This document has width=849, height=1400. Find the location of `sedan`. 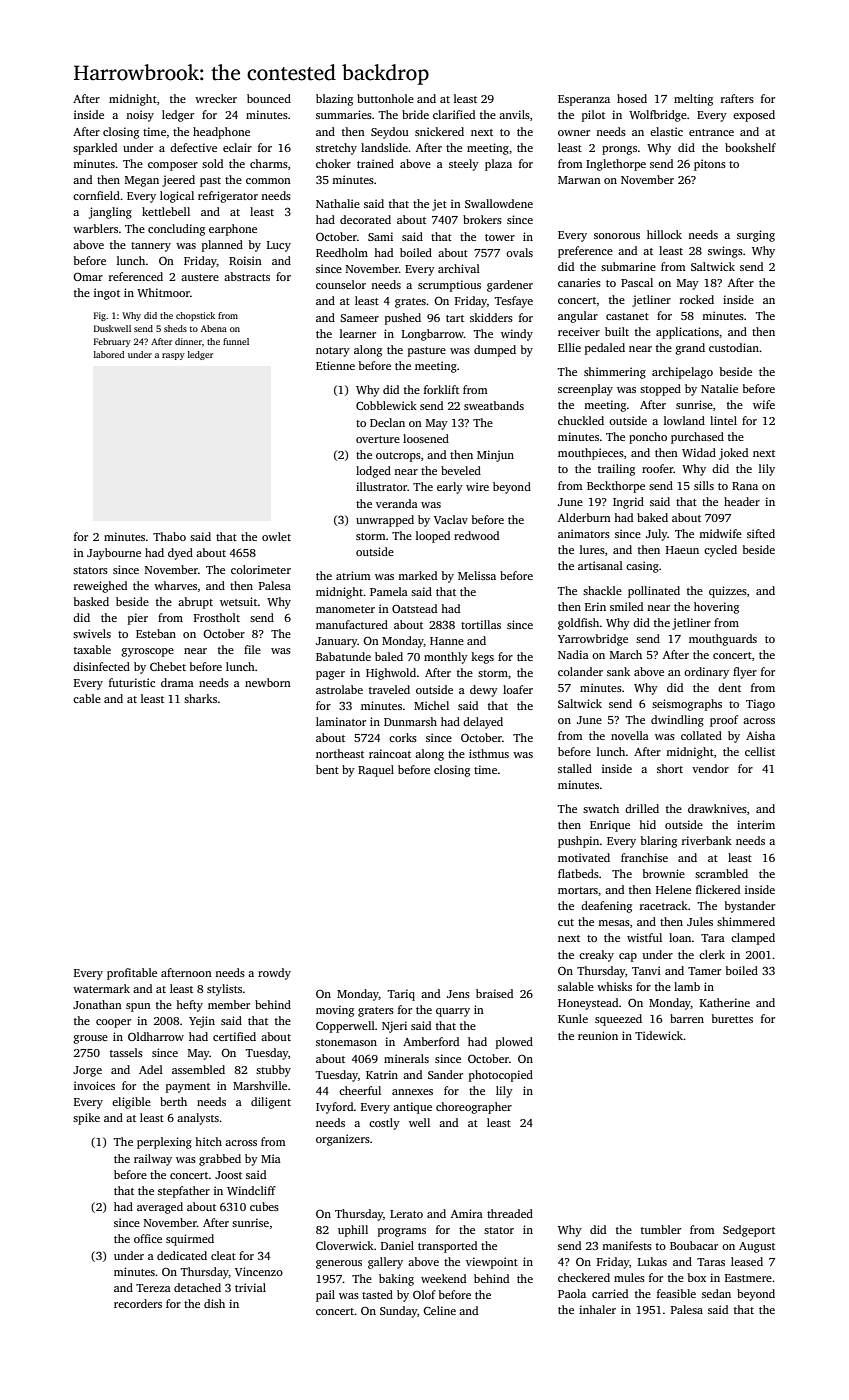

sedan is located at coordinates (716, 1293).
